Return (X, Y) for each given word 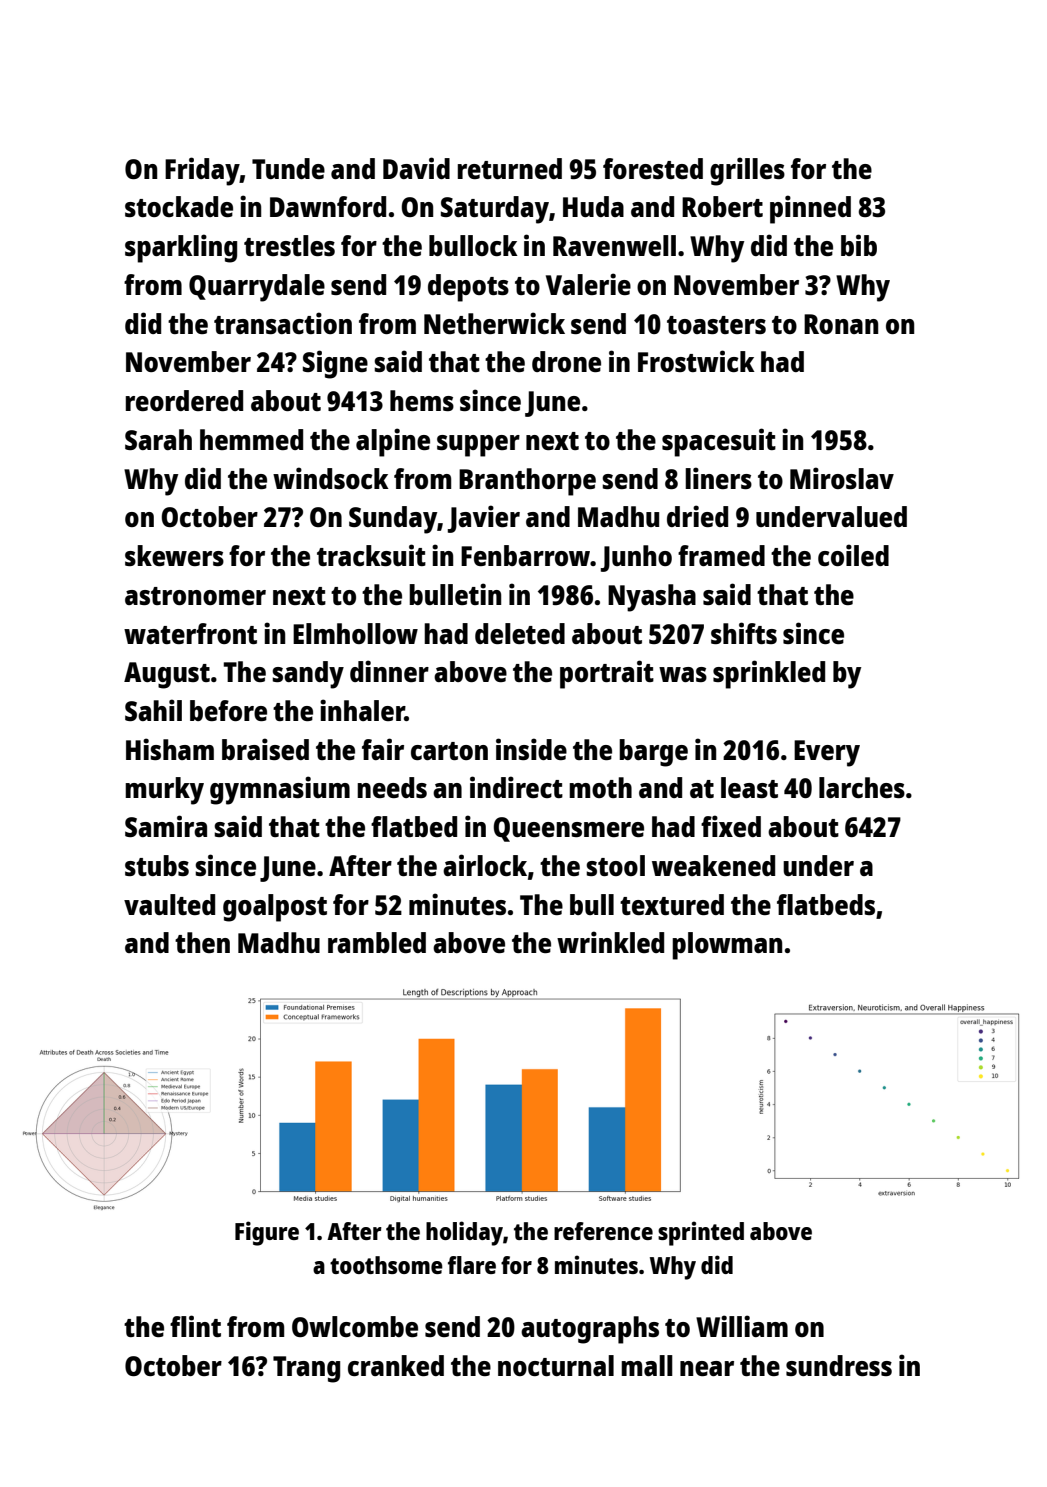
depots (468, 288)
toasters (716, 325)
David (416, 168)
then (202, 942)
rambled (377, 942)
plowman (727, 946)
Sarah (158, 439)
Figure (267, 1233)
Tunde (288, 168)
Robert (722, 206)
